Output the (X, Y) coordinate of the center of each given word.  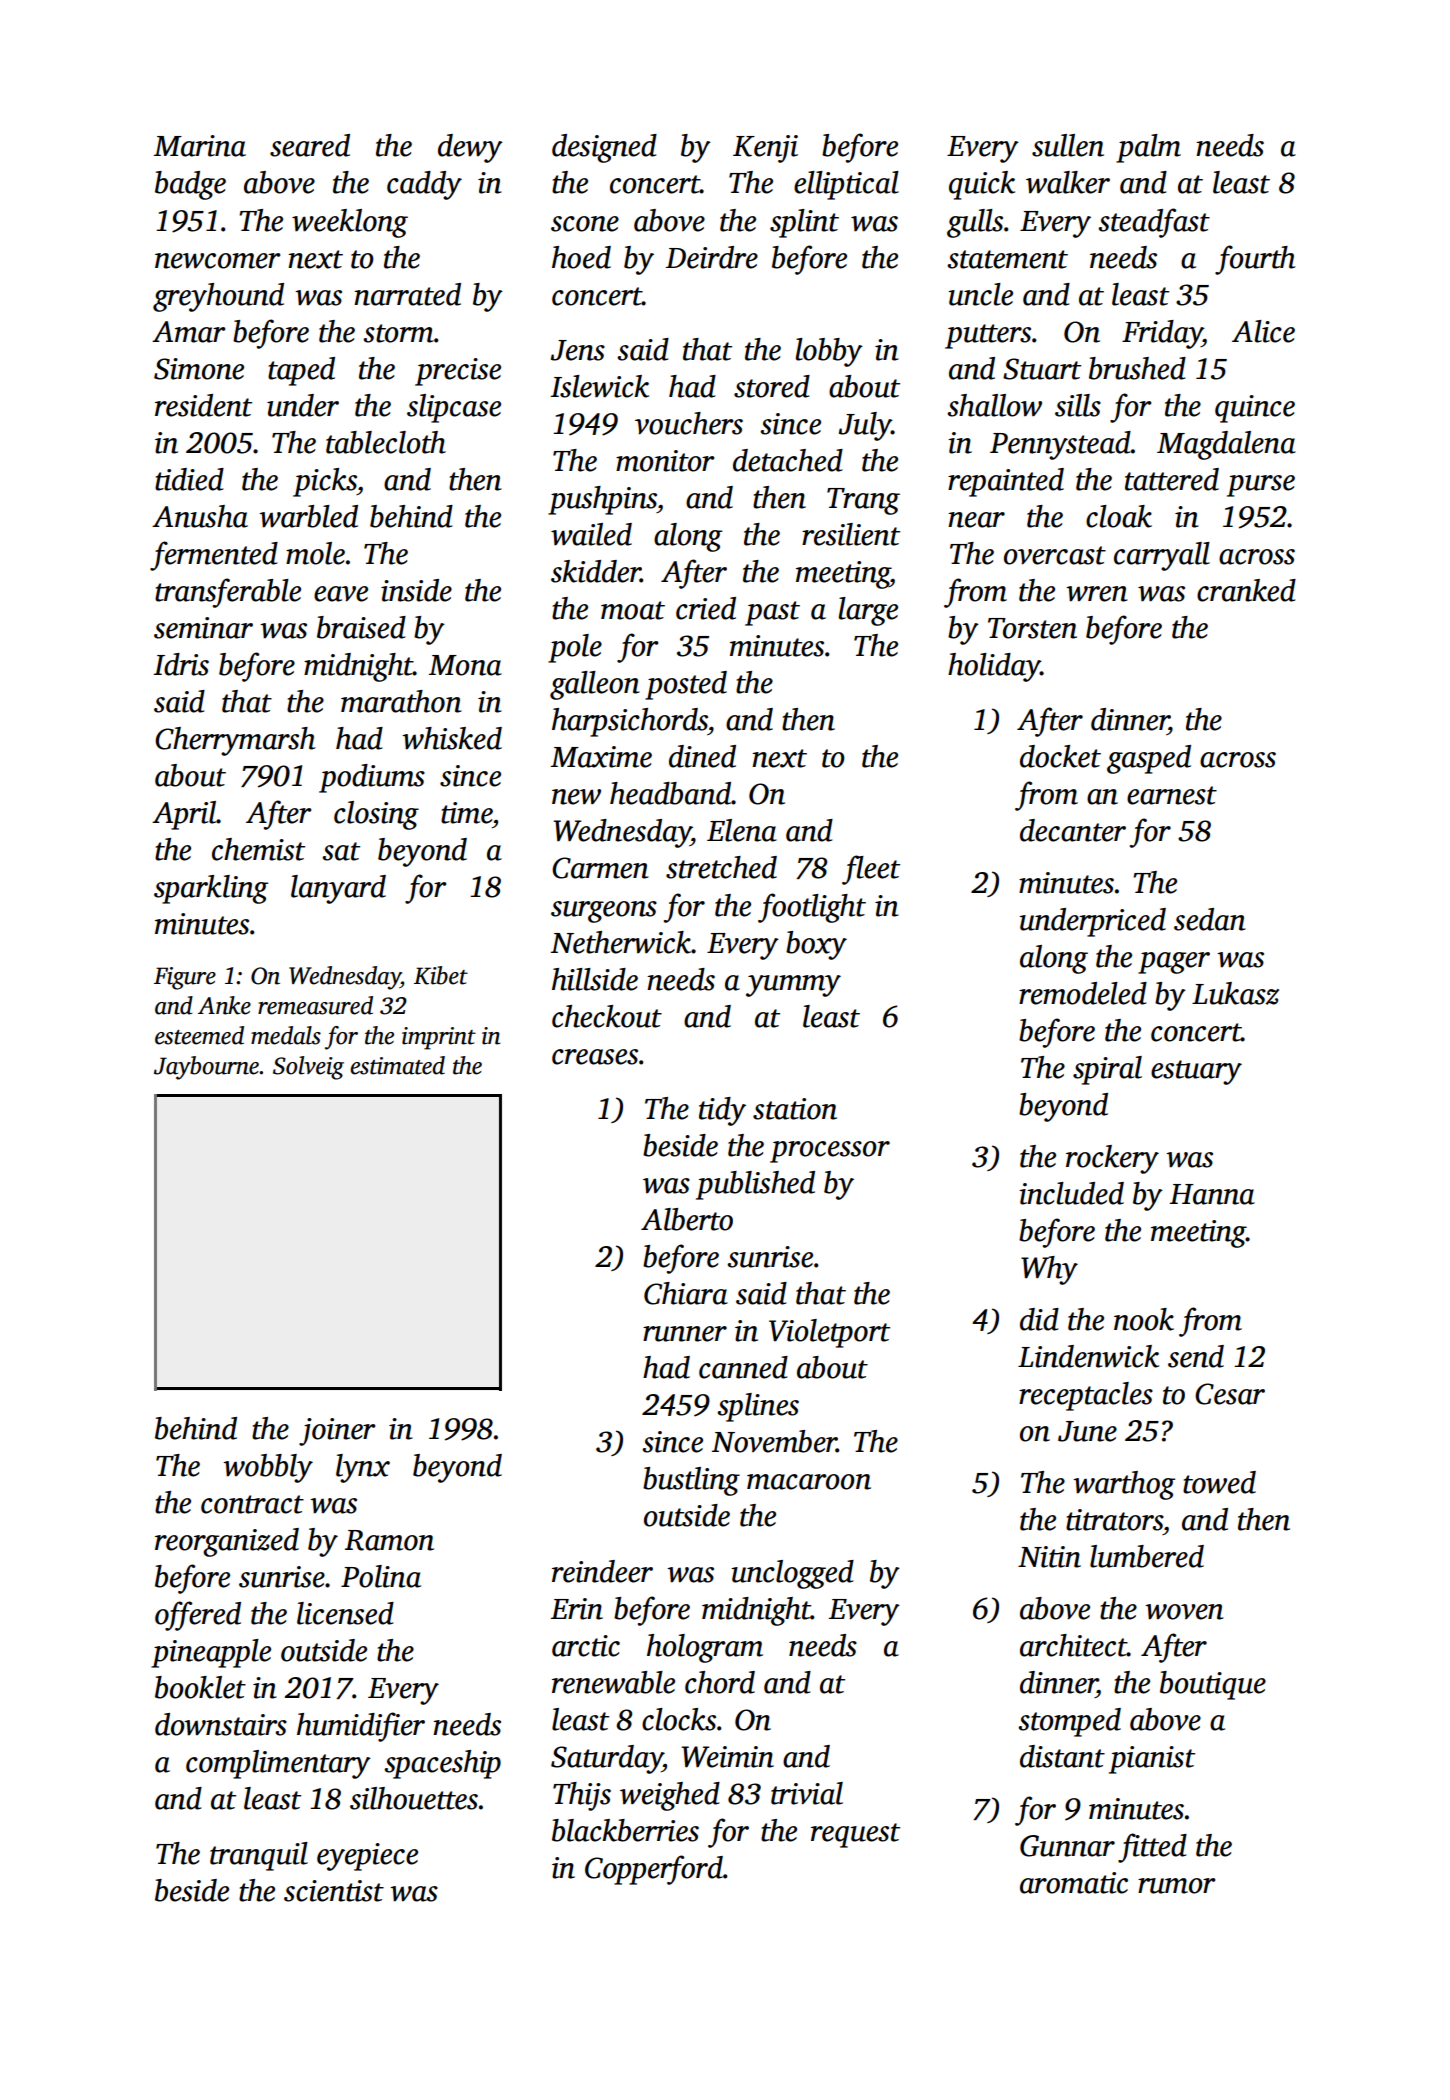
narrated (407, 294)
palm (1148, 148)
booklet (200, 1687)
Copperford (654, 1870)
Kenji (765, 149)
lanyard (338, 889)
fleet (871, 870)
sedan (1209, 919)
